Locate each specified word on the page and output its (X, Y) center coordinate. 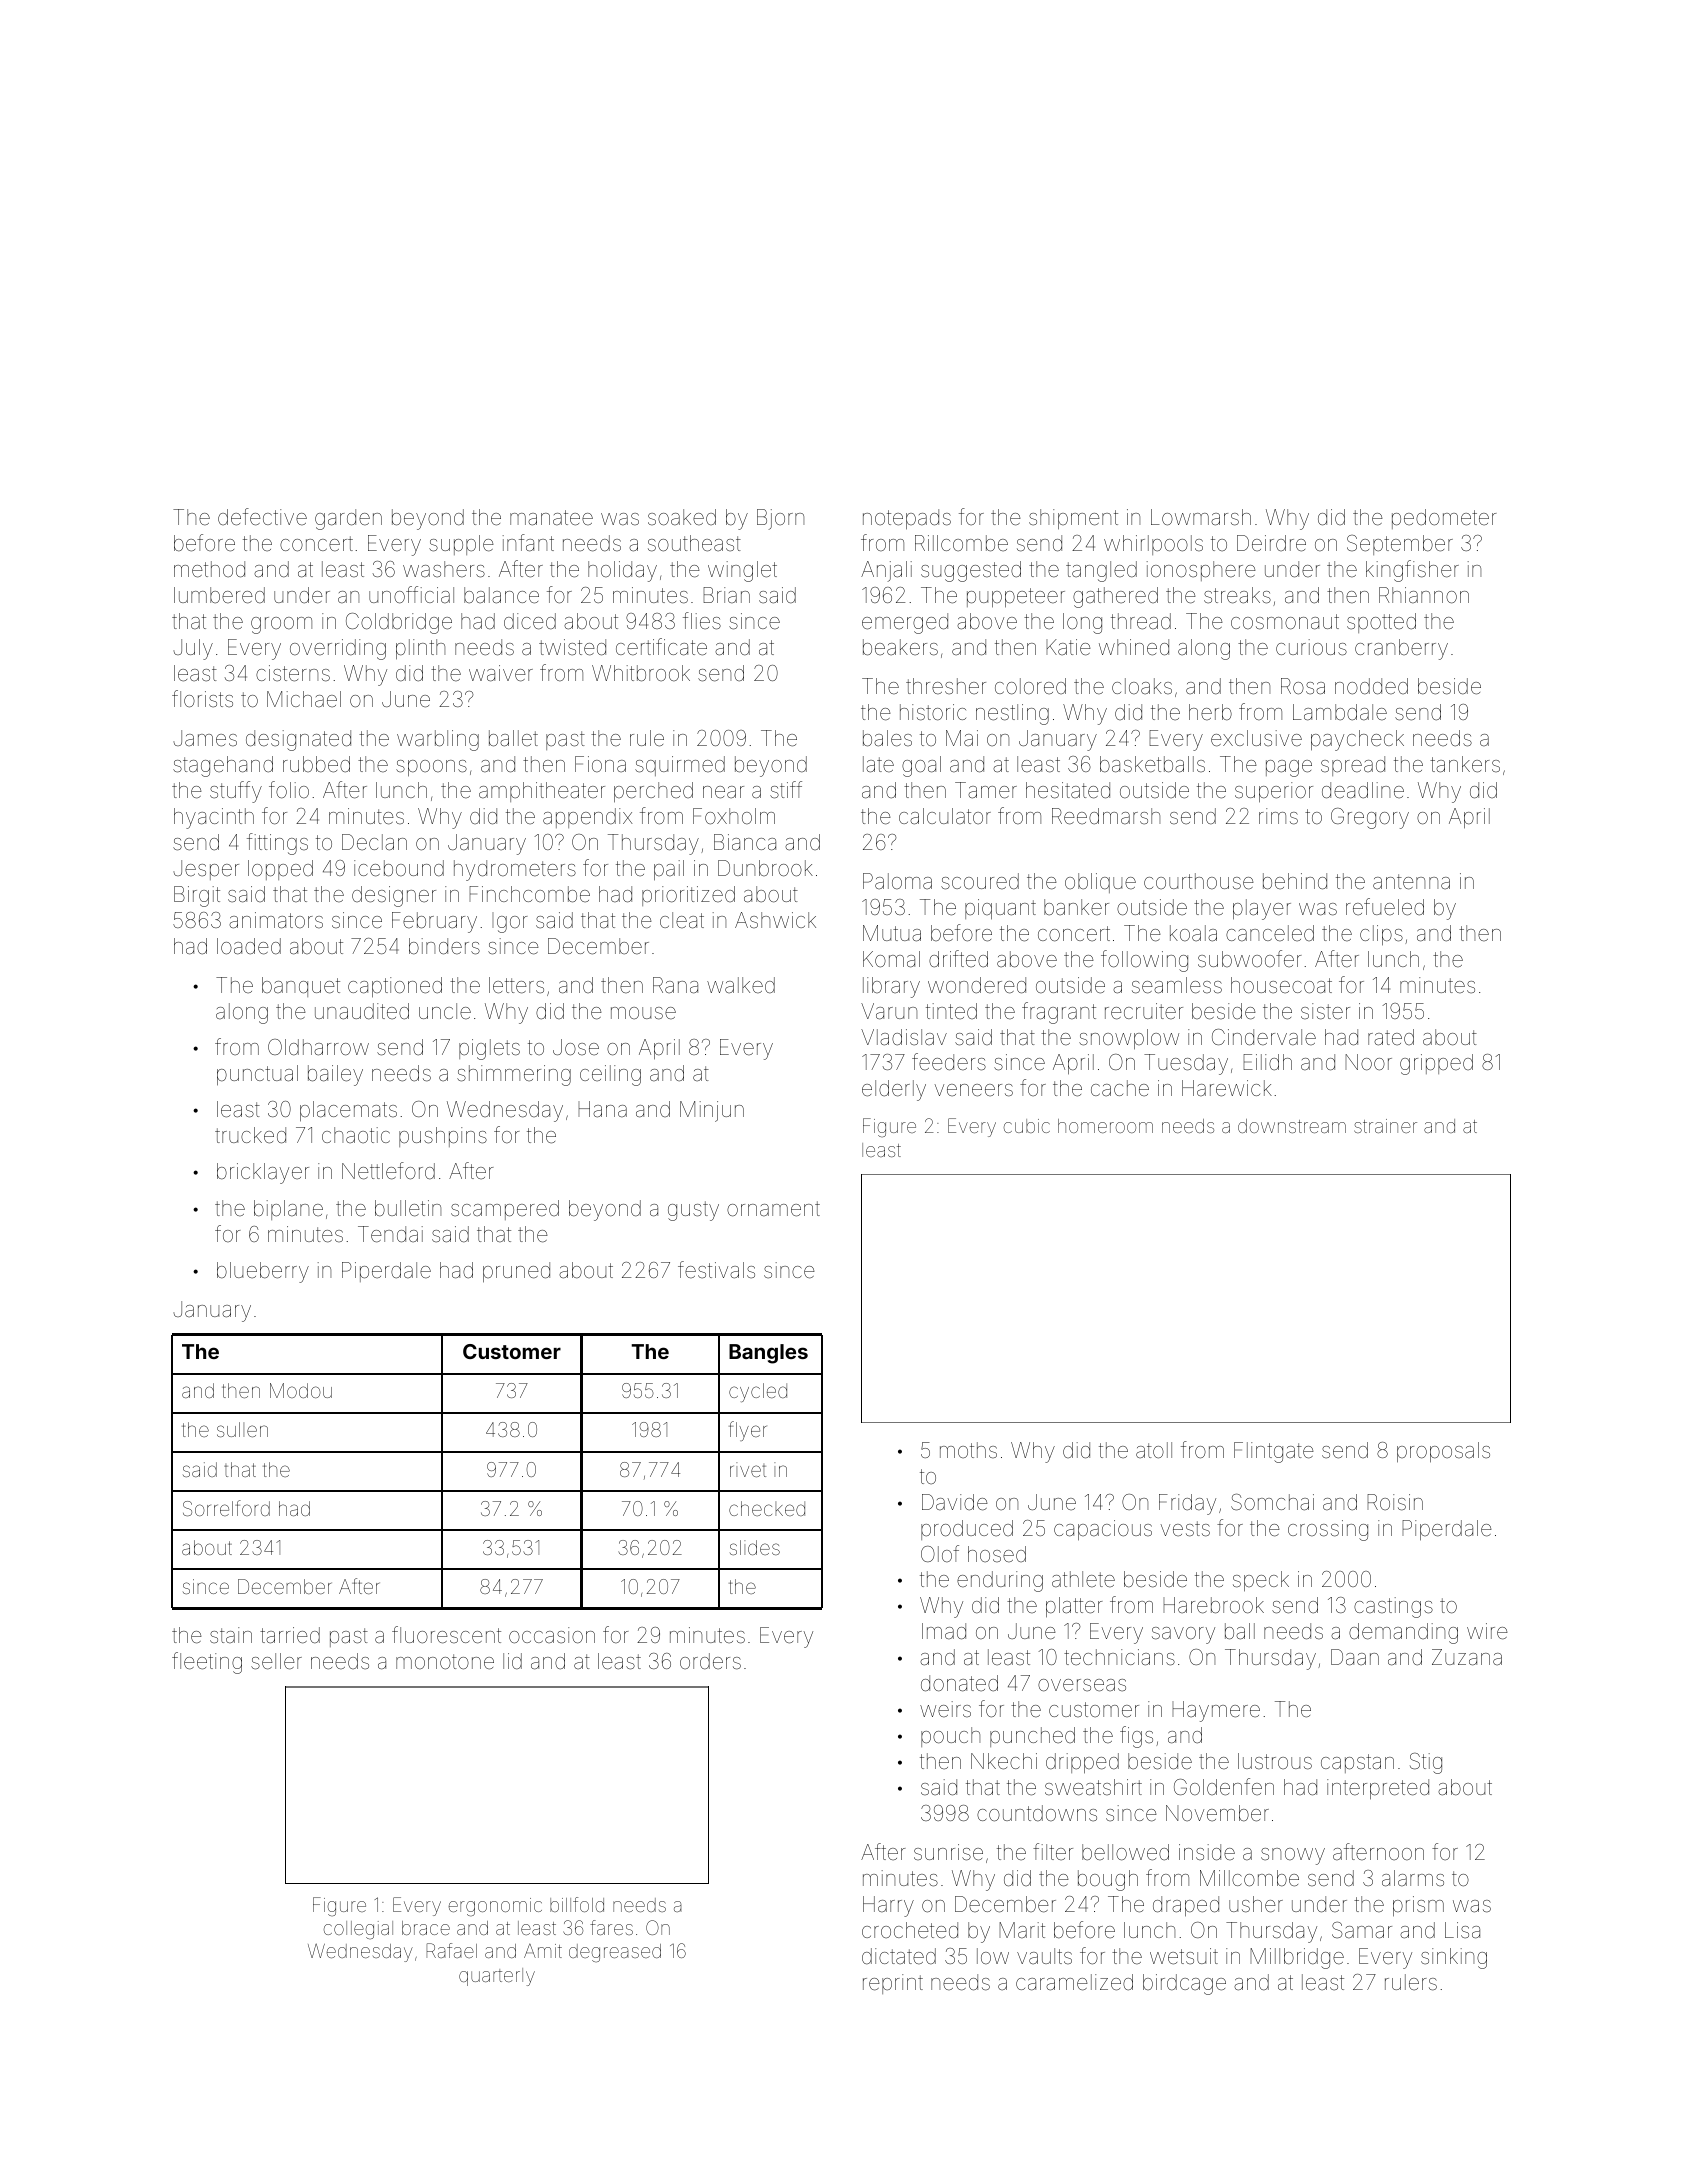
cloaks (1142, 686)
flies (702, 621)
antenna (1411, 882)
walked (741, 985)
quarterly (497, 1977)
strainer (1385, 1126)
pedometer (1444, 519)
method (209, 569)
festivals (716, 1270)
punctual (257, 1075)
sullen (242, 1429)
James (205, 738)
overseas (1082, 1685)
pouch (950, 1737)
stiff (786, 790)
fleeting (207, 1663)
